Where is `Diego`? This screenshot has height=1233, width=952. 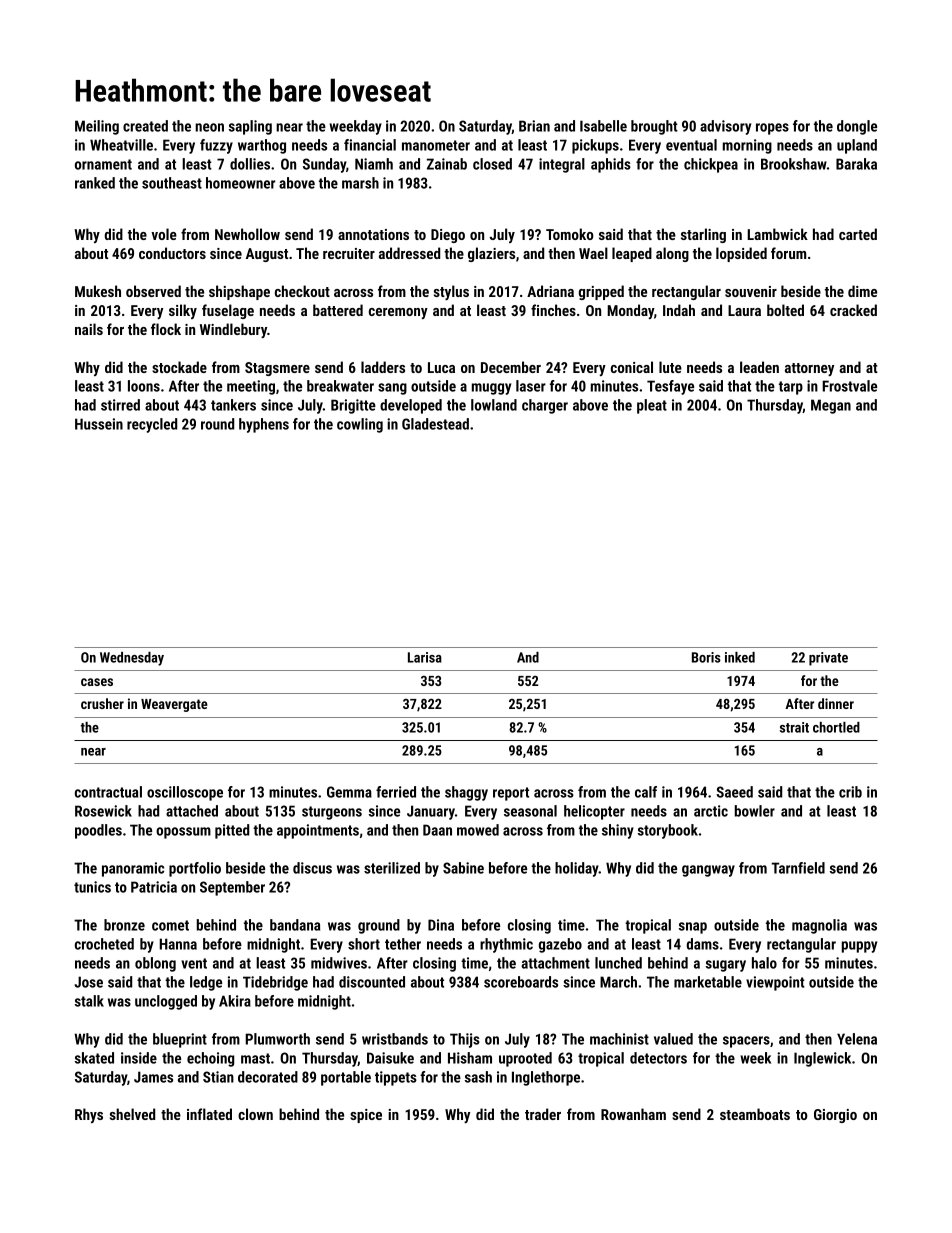
Diego is located at coordinates (448, 236).
